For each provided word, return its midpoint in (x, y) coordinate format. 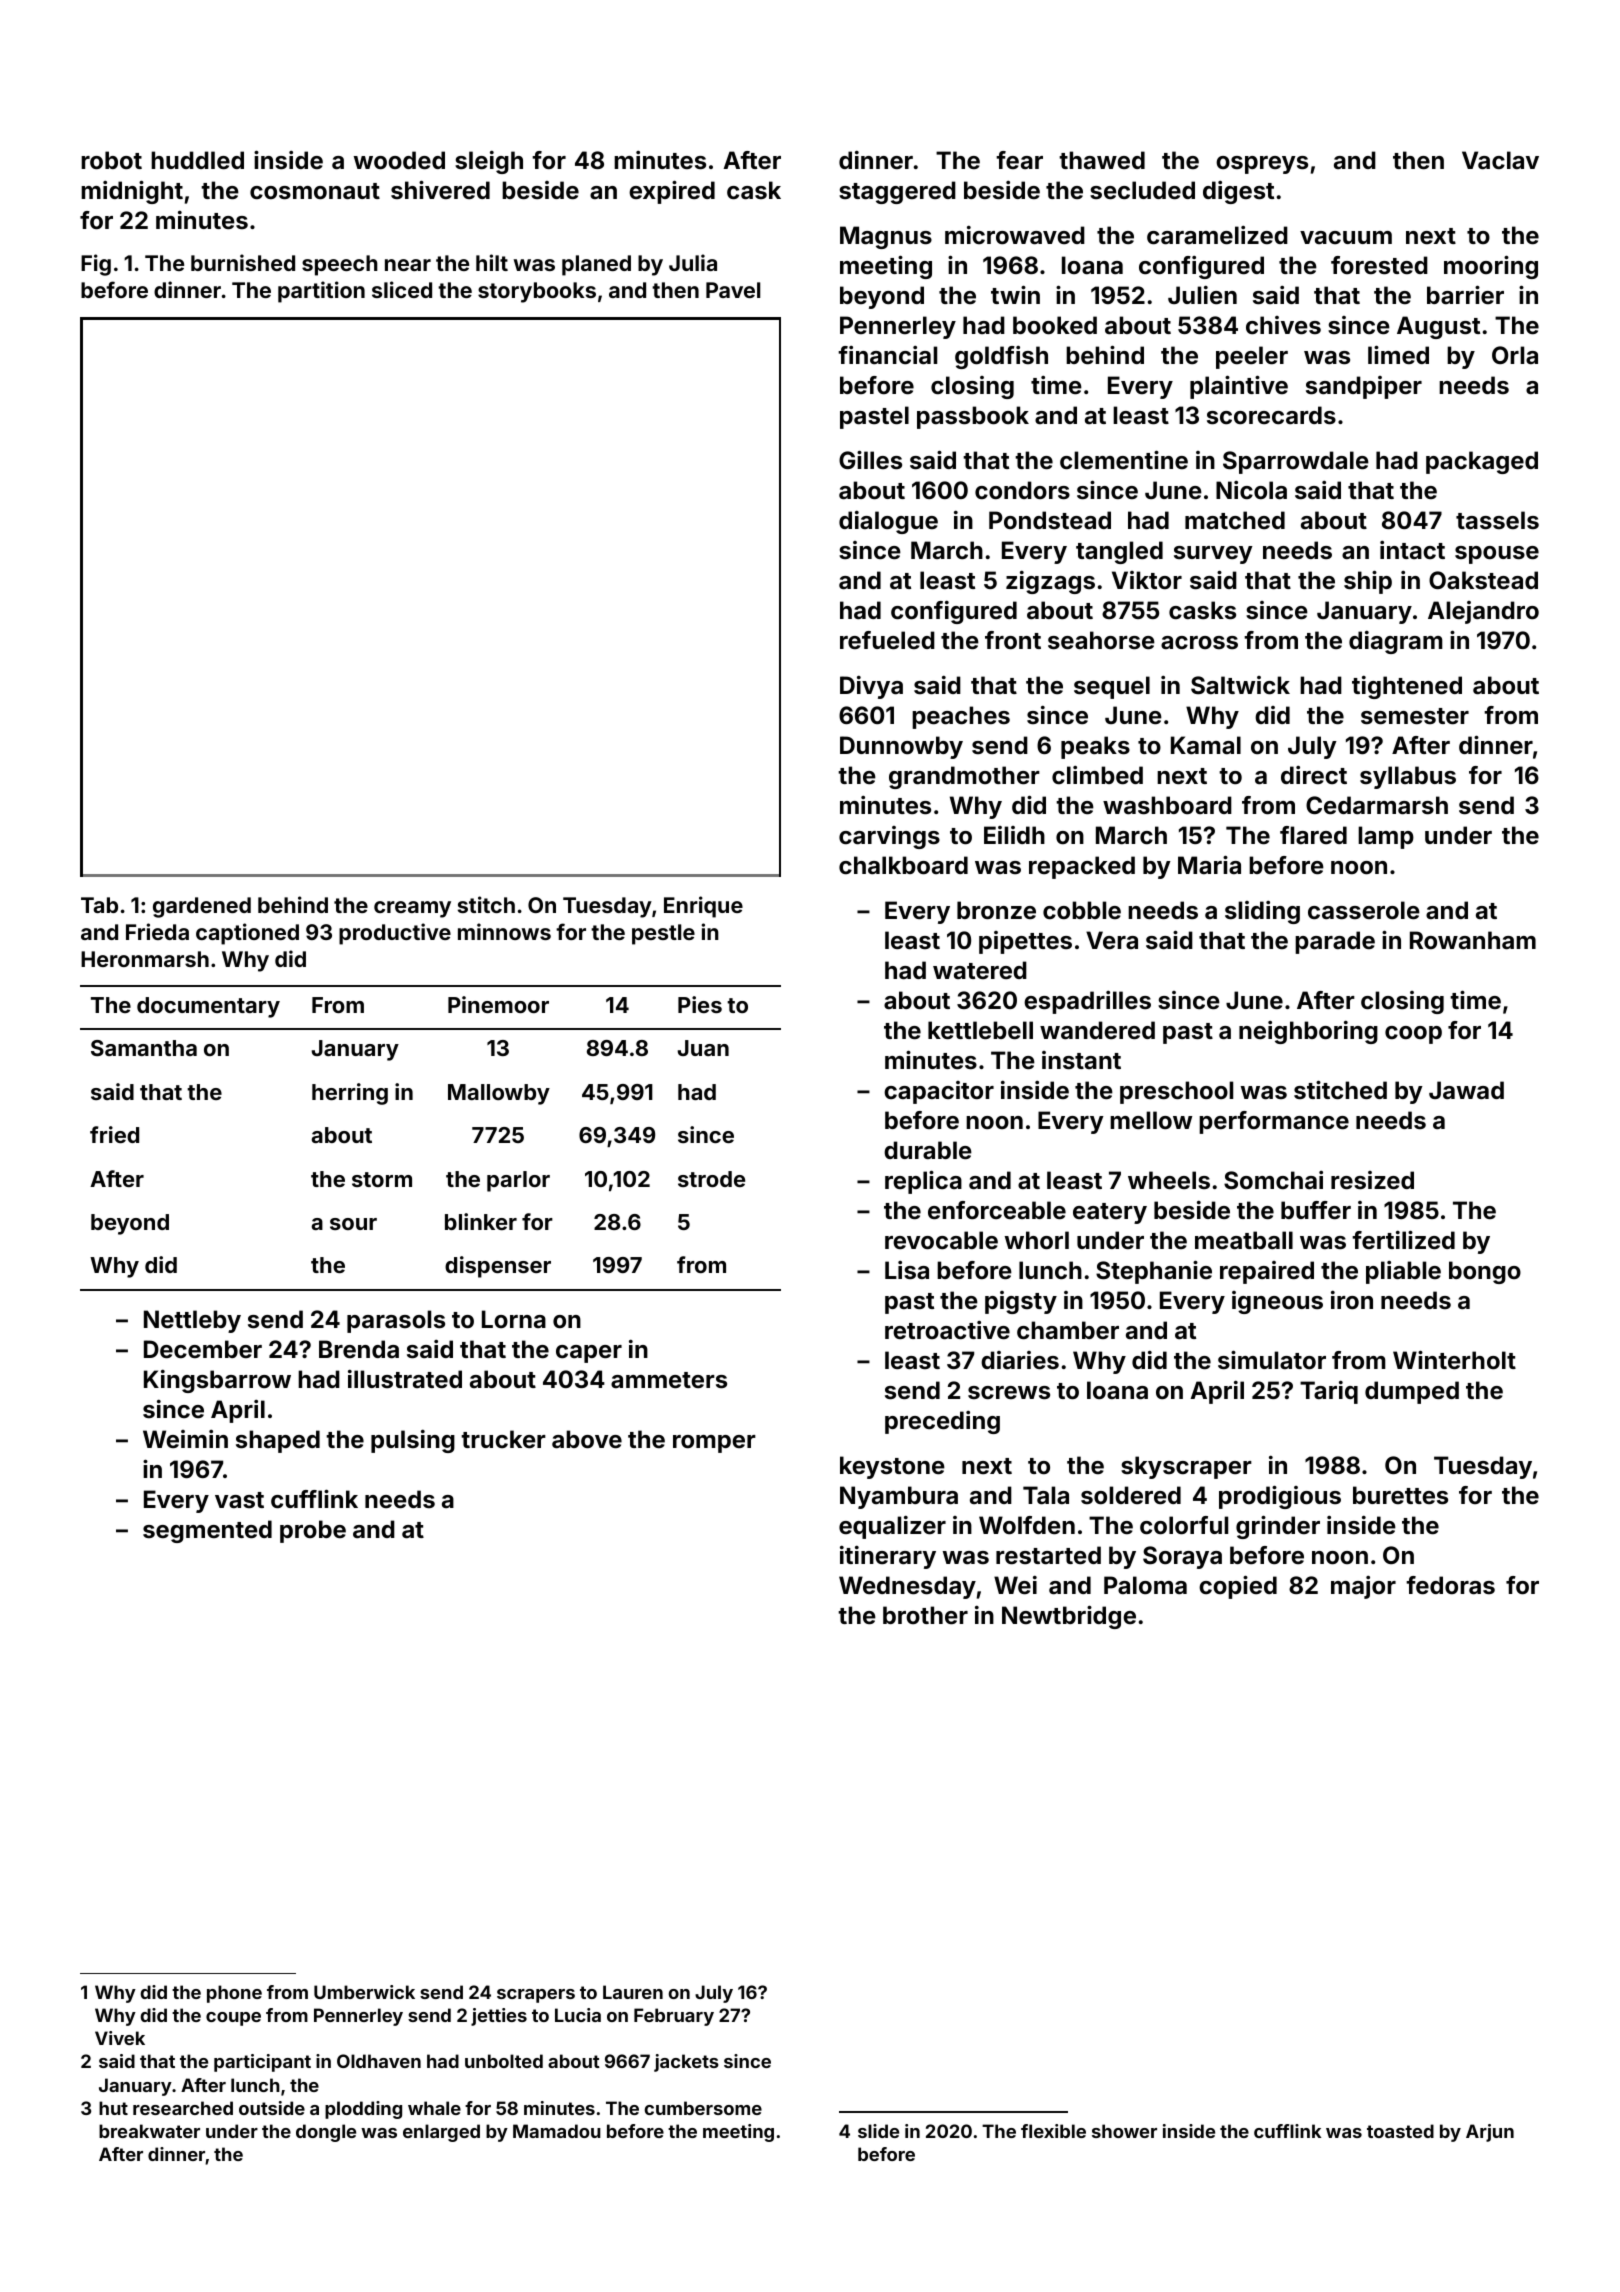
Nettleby (192, 1321)
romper (714, 1444)
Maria (1209, 864)
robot (111, 160)
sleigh (489, 162)
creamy (412, 909)
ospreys (1262, 165)
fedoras (1450, 1585)
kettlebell (980, 1030)
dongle (326, 2133)
